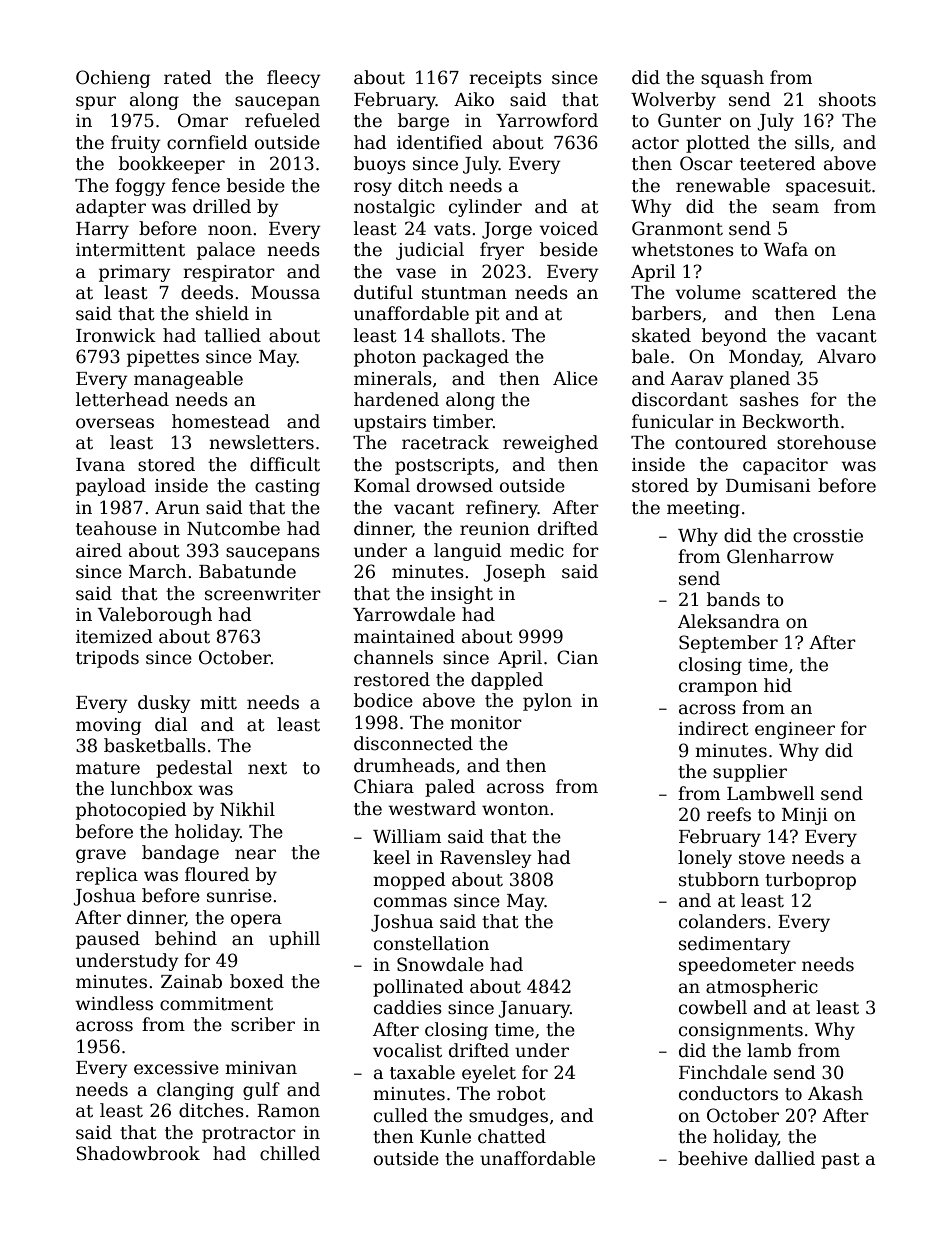 Image resolution: width=952 pixels, height=1233 pixels. Describe the element at coordinates (505, 79) in the screenshot. I see `receipts` at that location.
